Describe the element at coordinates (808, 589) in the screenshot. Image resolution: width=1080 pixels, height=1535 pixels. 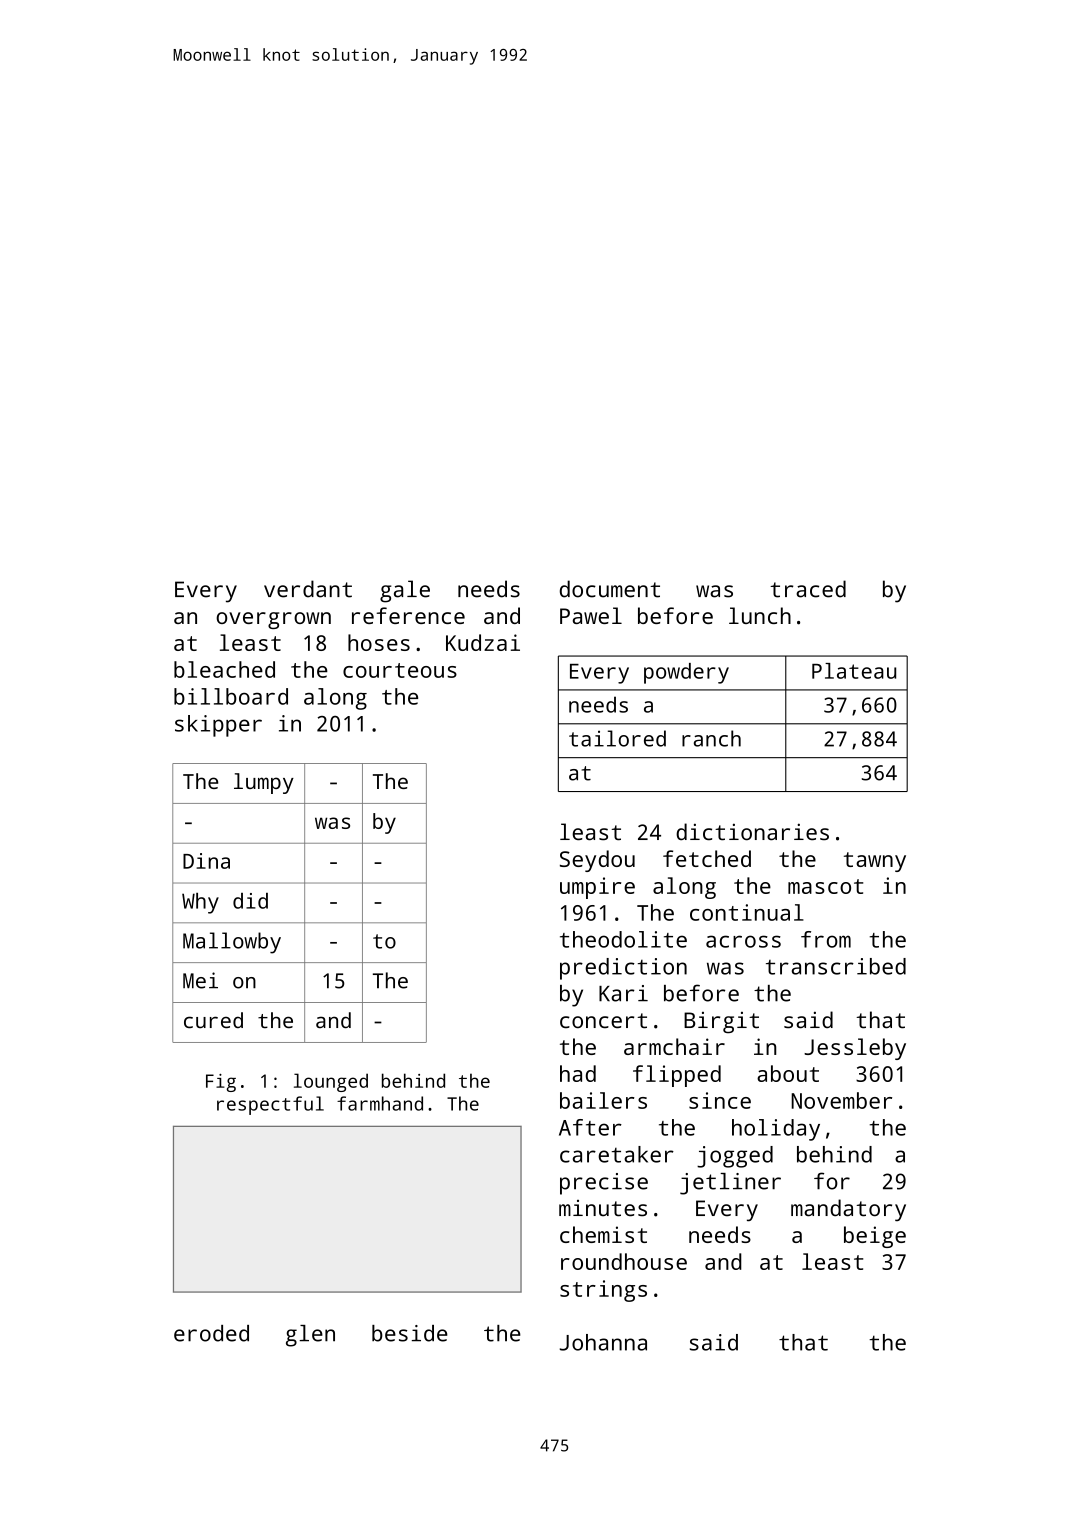
I see `traced` at that location.
